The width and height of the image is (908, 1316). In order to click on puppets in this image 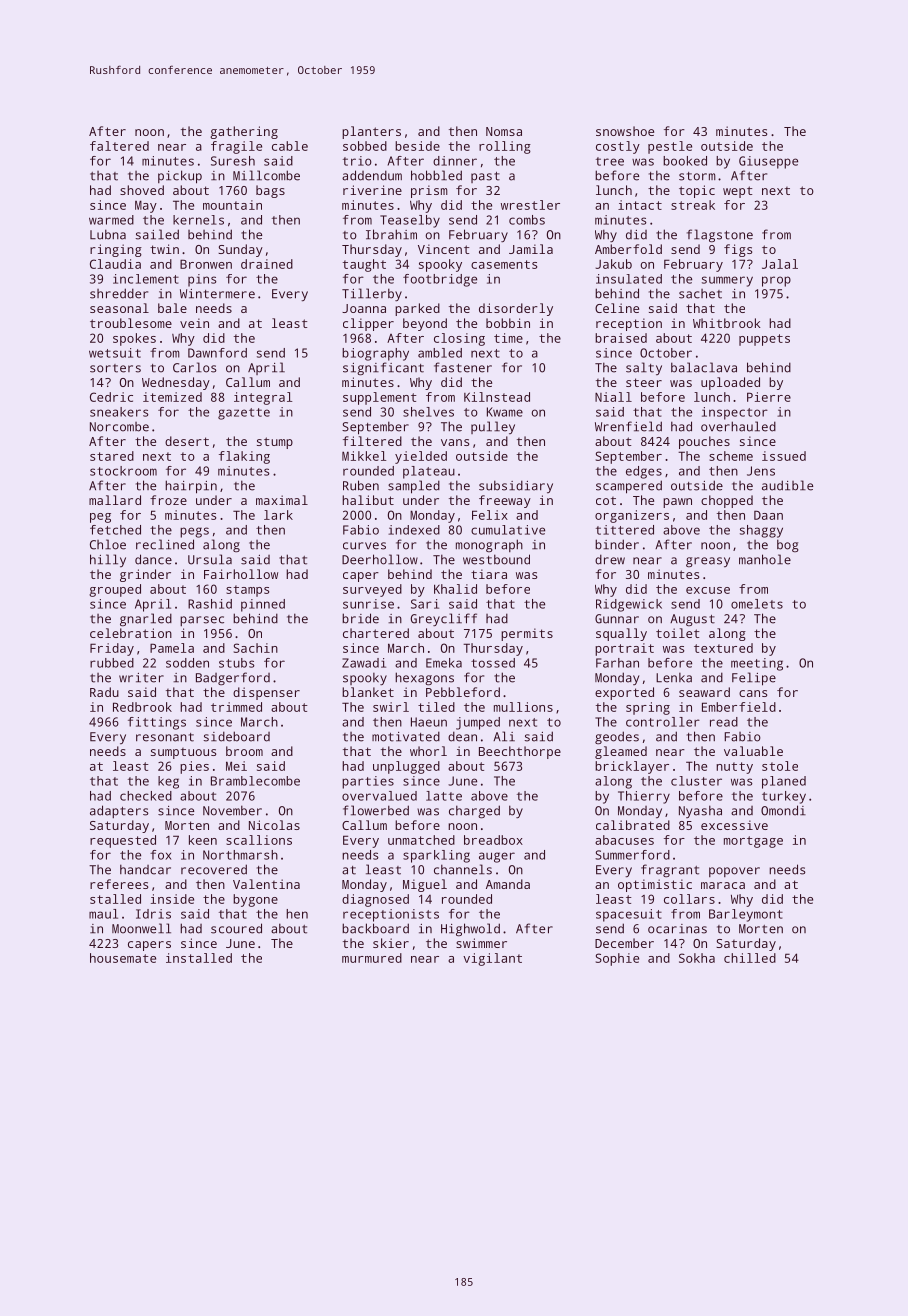, I will do `click(764, 340)`.
